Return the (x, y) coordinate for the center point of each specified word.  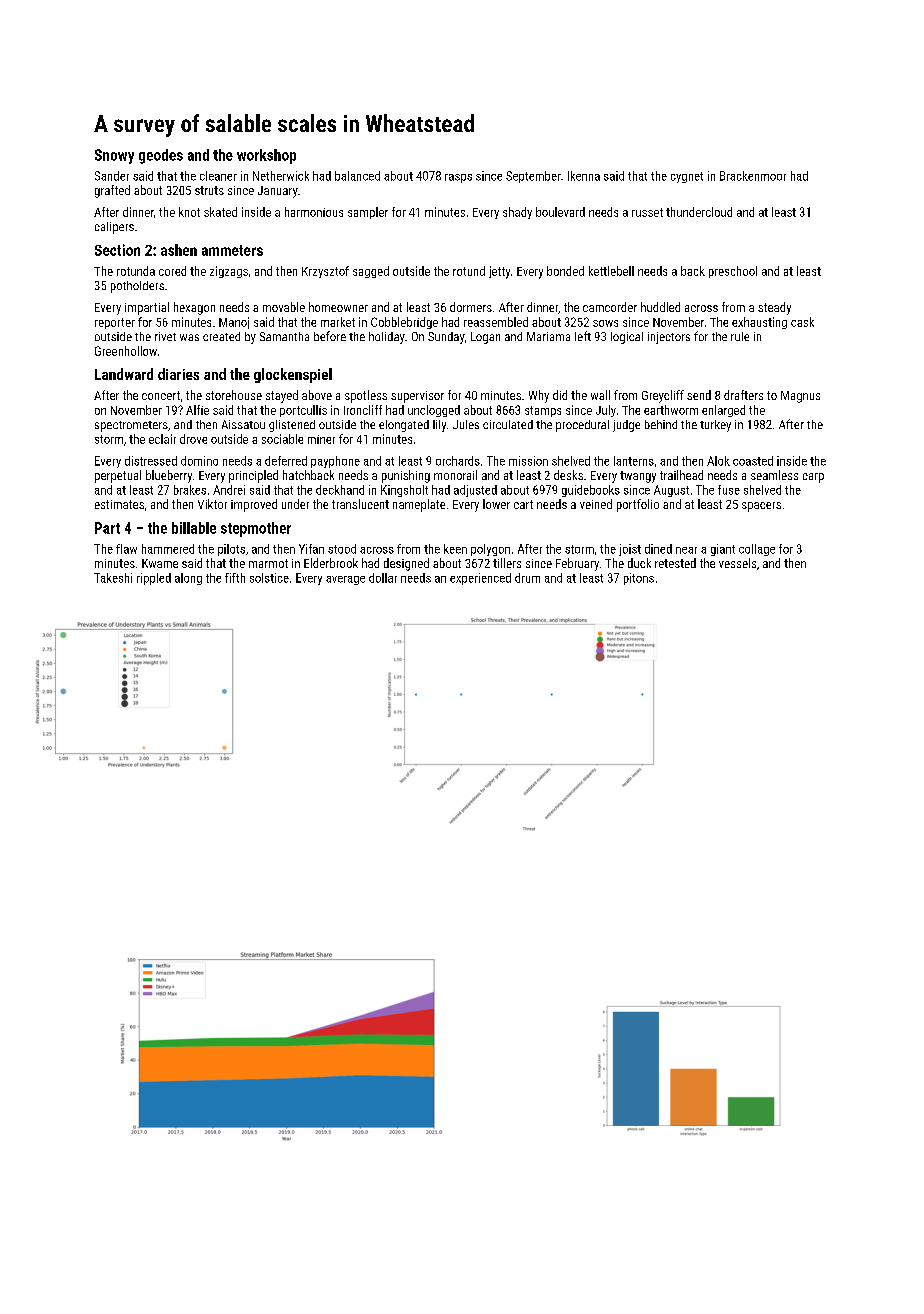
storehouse (234, 395)
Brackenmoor (753, 176)
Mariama (548, 336)
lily (439, 426)
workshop (266, 156)
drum (527, 578)
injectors (669, 338)
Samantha (284, 336)
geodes (161, 156)
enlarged (723, 411)
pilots (231, 550)
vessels (737, 563)
